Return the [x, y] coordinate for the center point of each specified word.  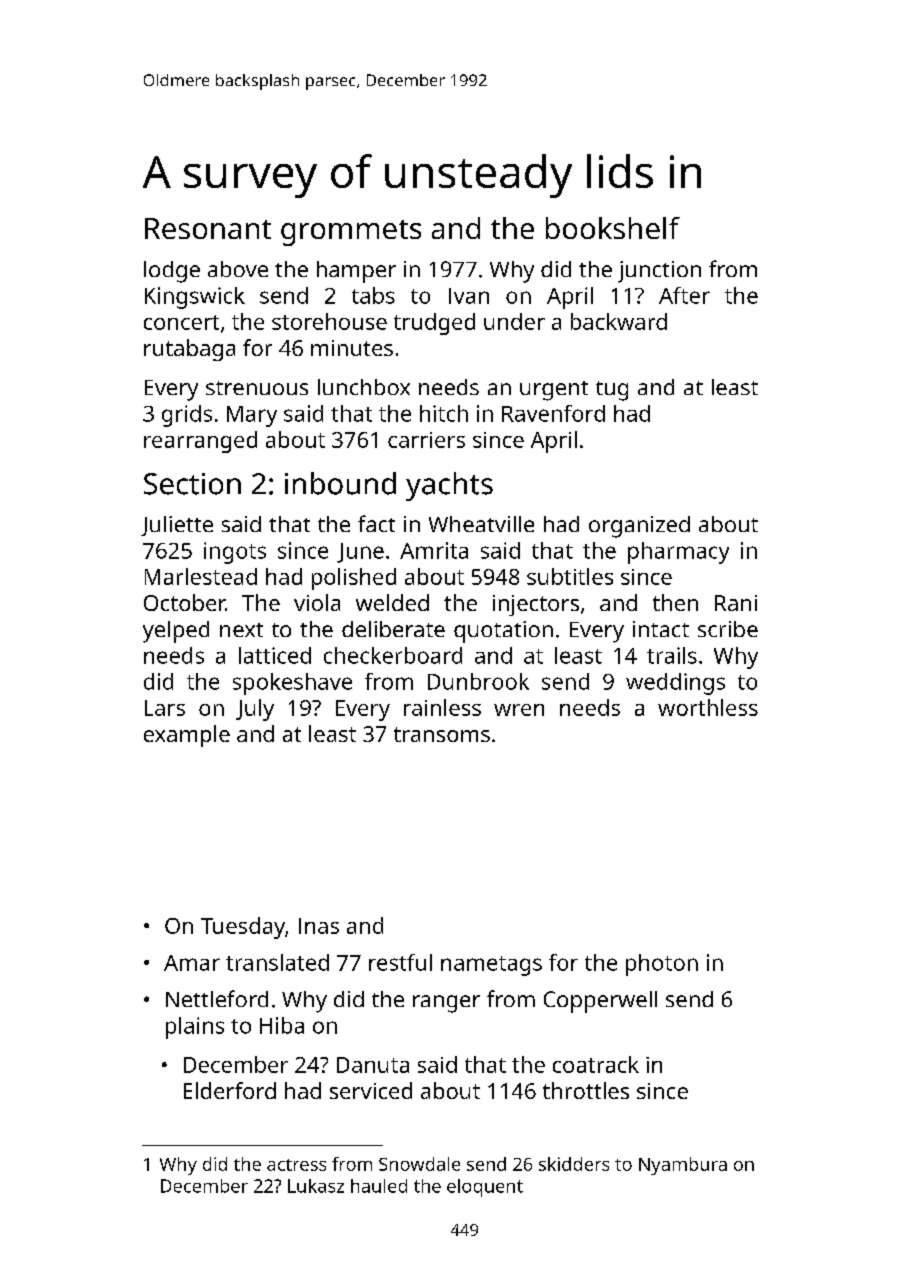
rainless [442, 707]
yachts [449, 486]
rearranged [200, 442]
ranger [446, 1004]
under [514, 321]
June [360, 553]
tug [612, 391]
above [238, 269]
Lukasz [316, 1186]
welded [392, 602]
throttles [586, 1090]
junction [659, 272]
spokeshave [292, 684]
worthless [708, 707]
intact [661, 629]
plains [195, 1028]
